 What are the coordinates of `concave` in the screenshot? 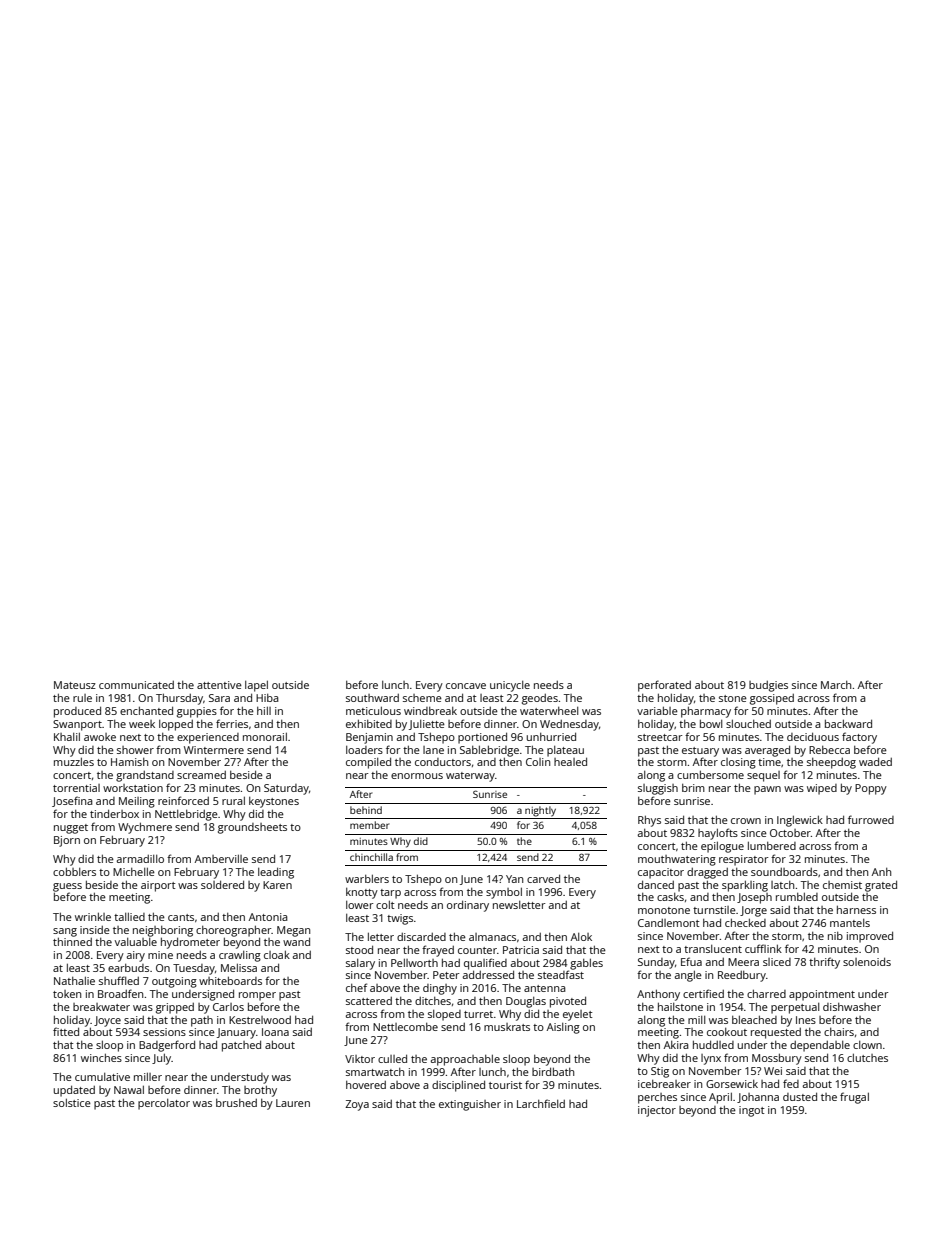 It's located at (466, 686).
